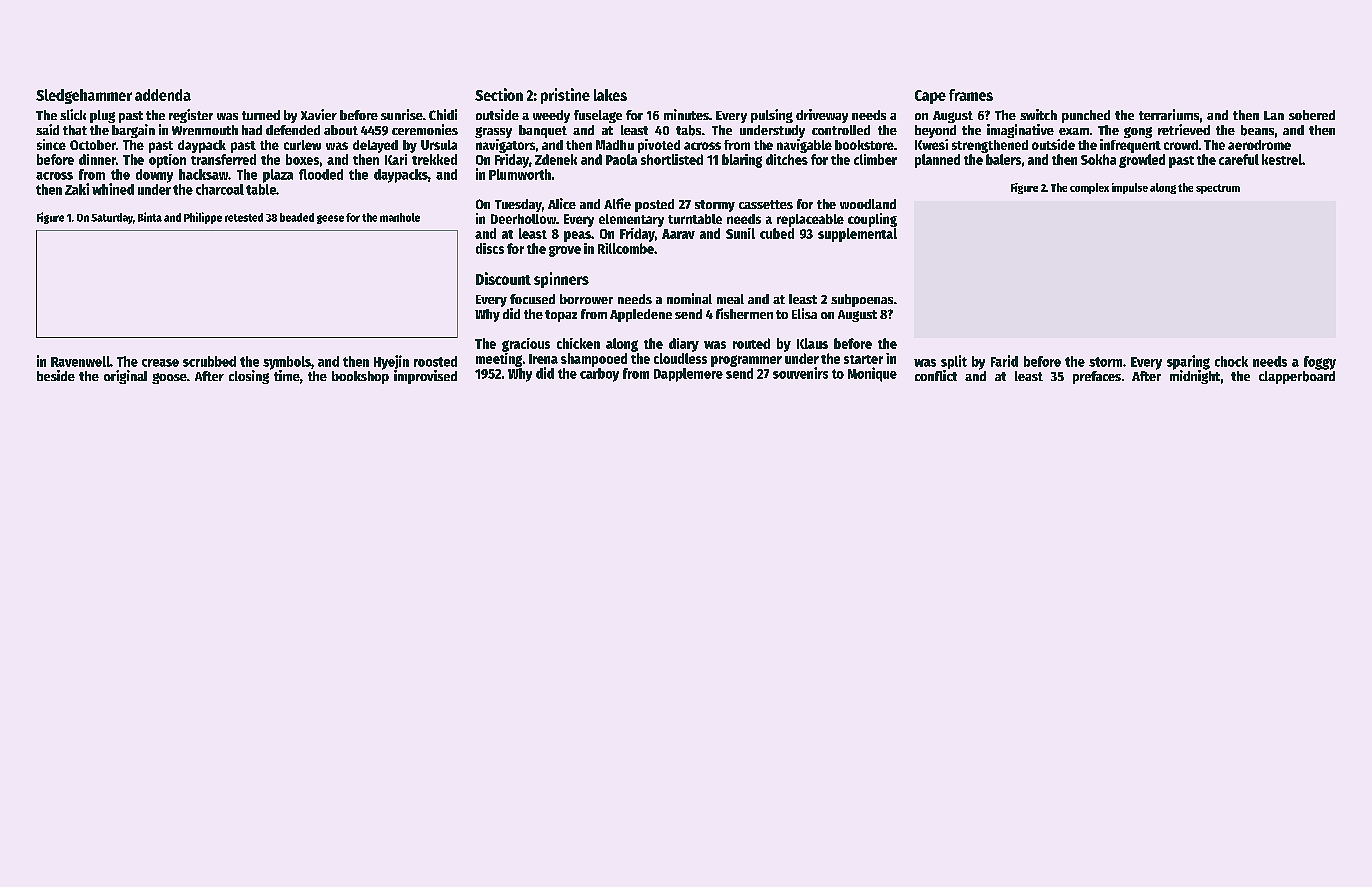  What do you see at coordinates (1169, 114) in the page?
I see `terrariums` at bounding box center [1169, 114].
